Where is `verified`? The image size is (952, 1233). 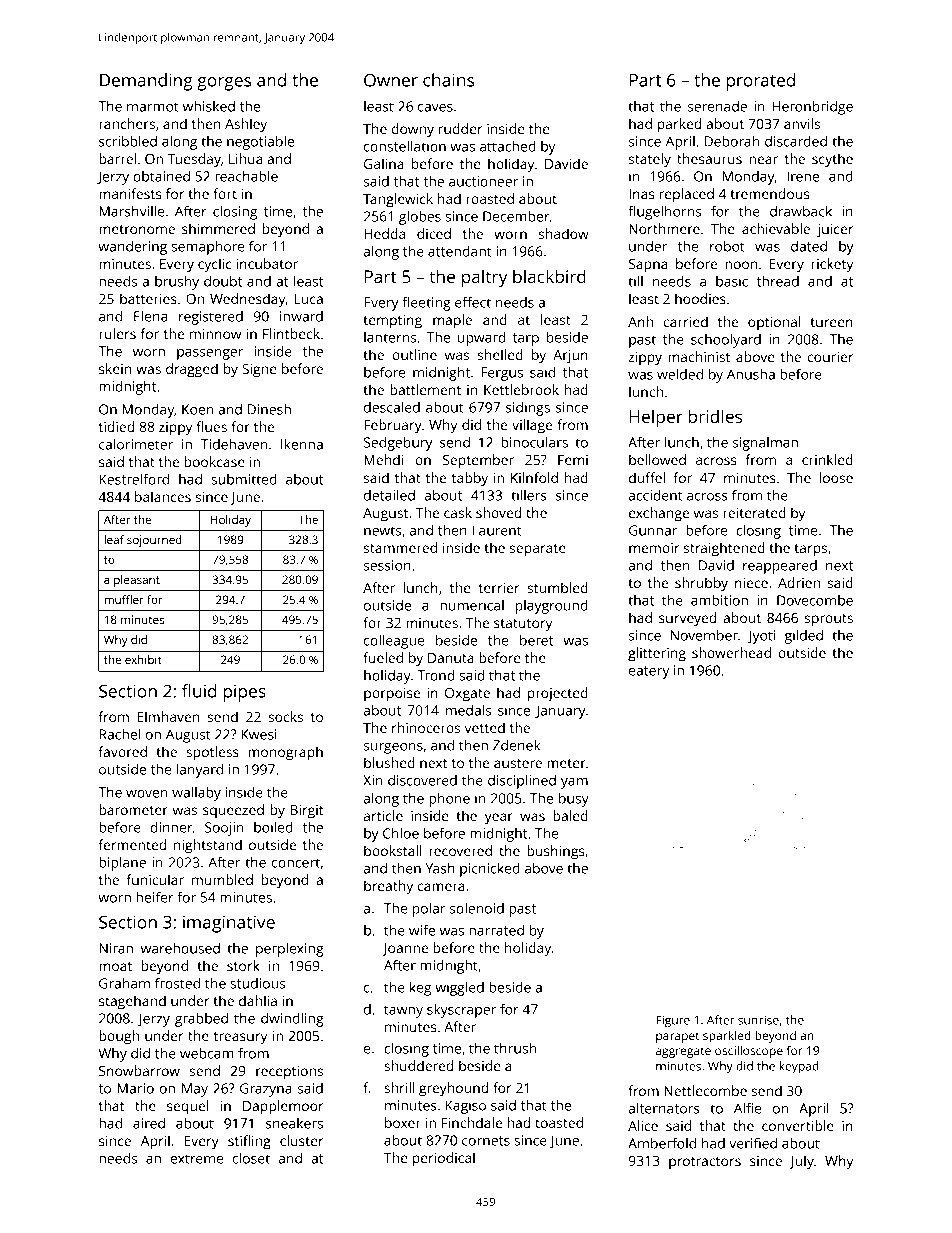
verified is located at coordinates (753, 1143).
